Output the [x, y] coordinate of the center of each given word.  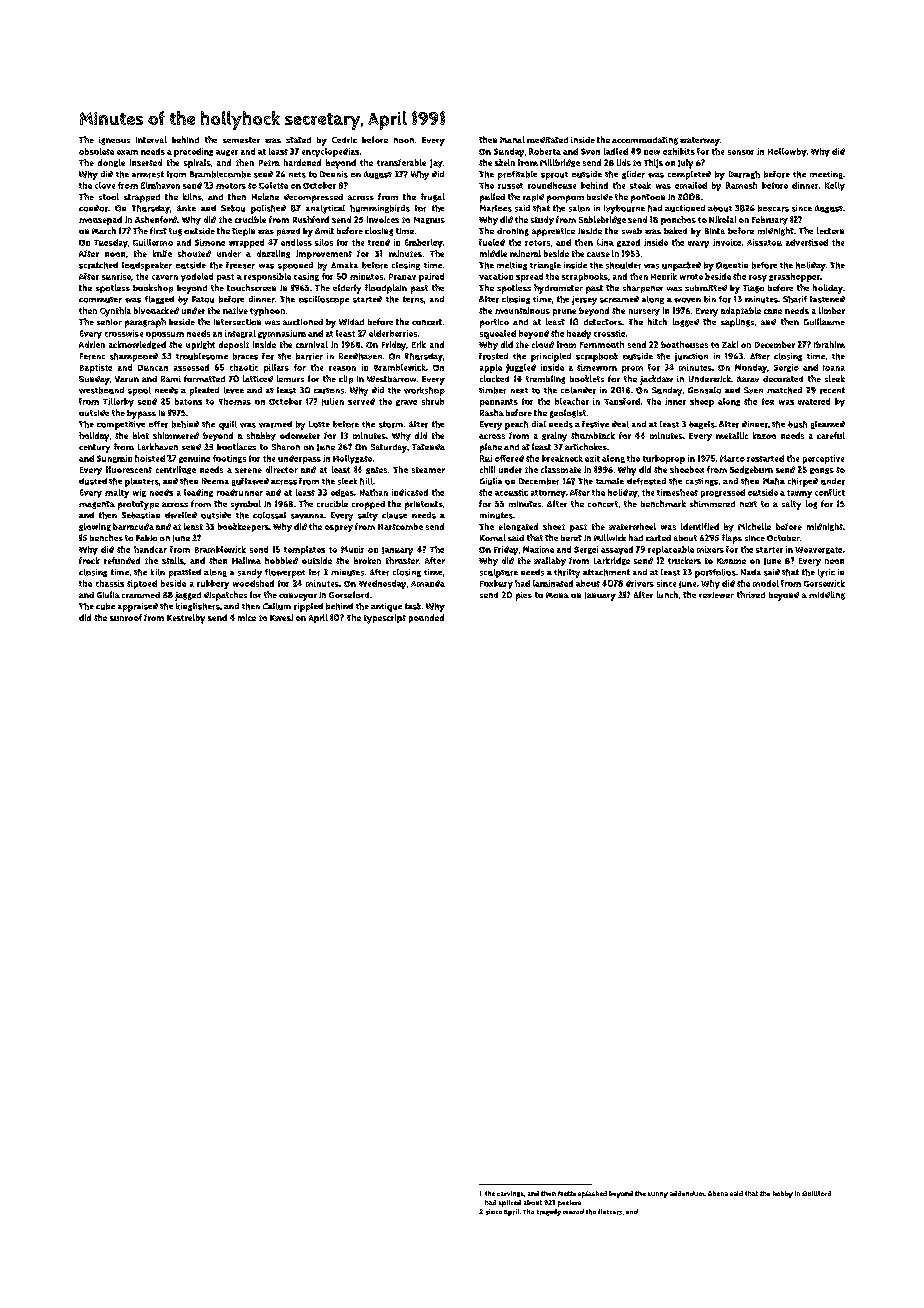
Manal [512, 139]
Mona [557, 595]
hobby [783, 1194]
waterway [700, 141]
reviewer [716, 595]
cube [105, 606]
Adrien [92, 344]
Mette [567, 1193]
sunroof [126, 617]
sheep [702, 402]
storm [391, 424]
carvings [510, 1194]
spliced [510, 1203]
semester [241, 140]
